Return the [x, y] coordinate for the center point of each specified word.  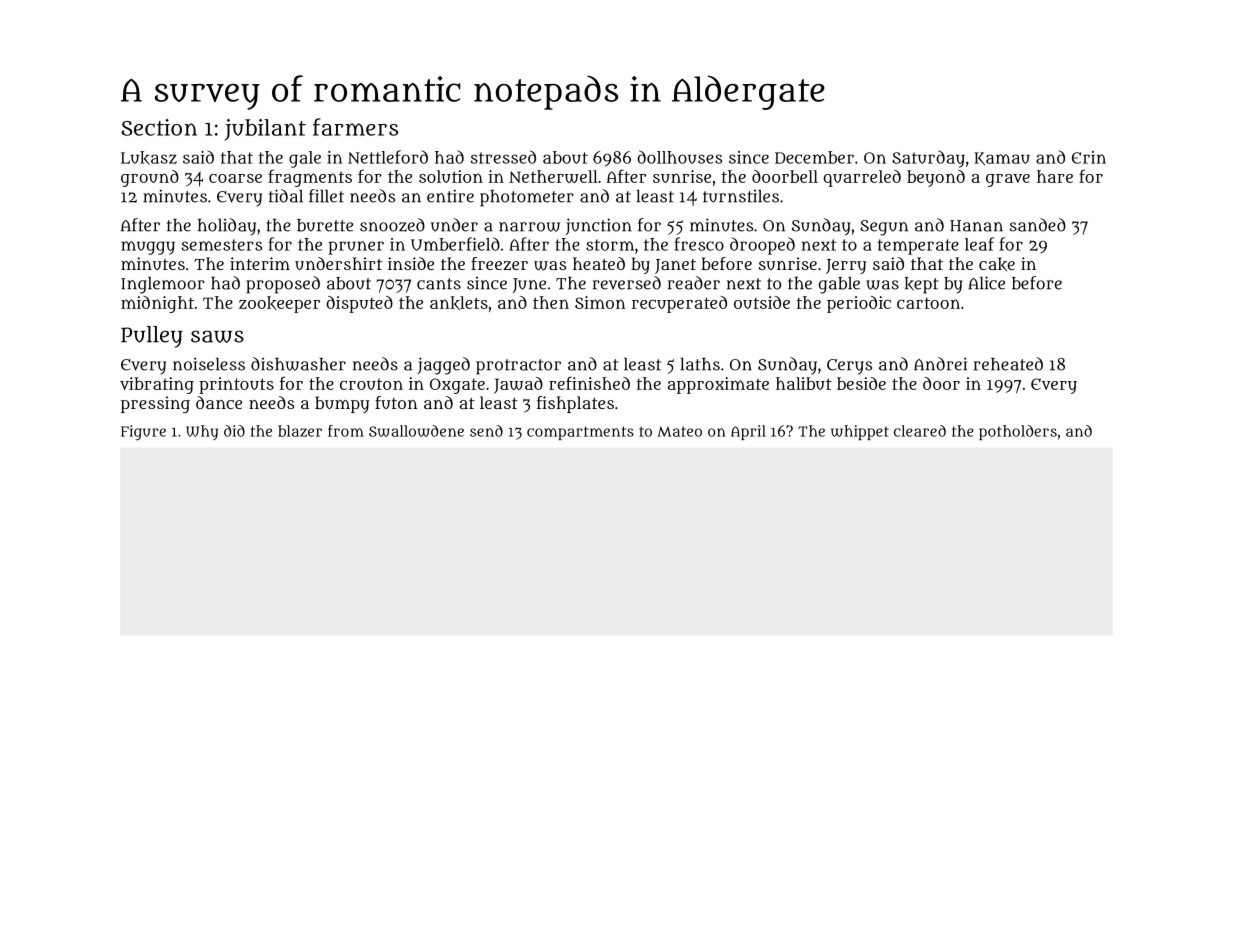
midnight [157, 304]
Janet [675, 266]
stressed [503, 157]
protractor [518, 367]
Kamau [1002, 159]
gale [305, 159]
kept [921, 285]
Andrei [940, 364]
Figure [143, 433]
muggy [148, 248]
